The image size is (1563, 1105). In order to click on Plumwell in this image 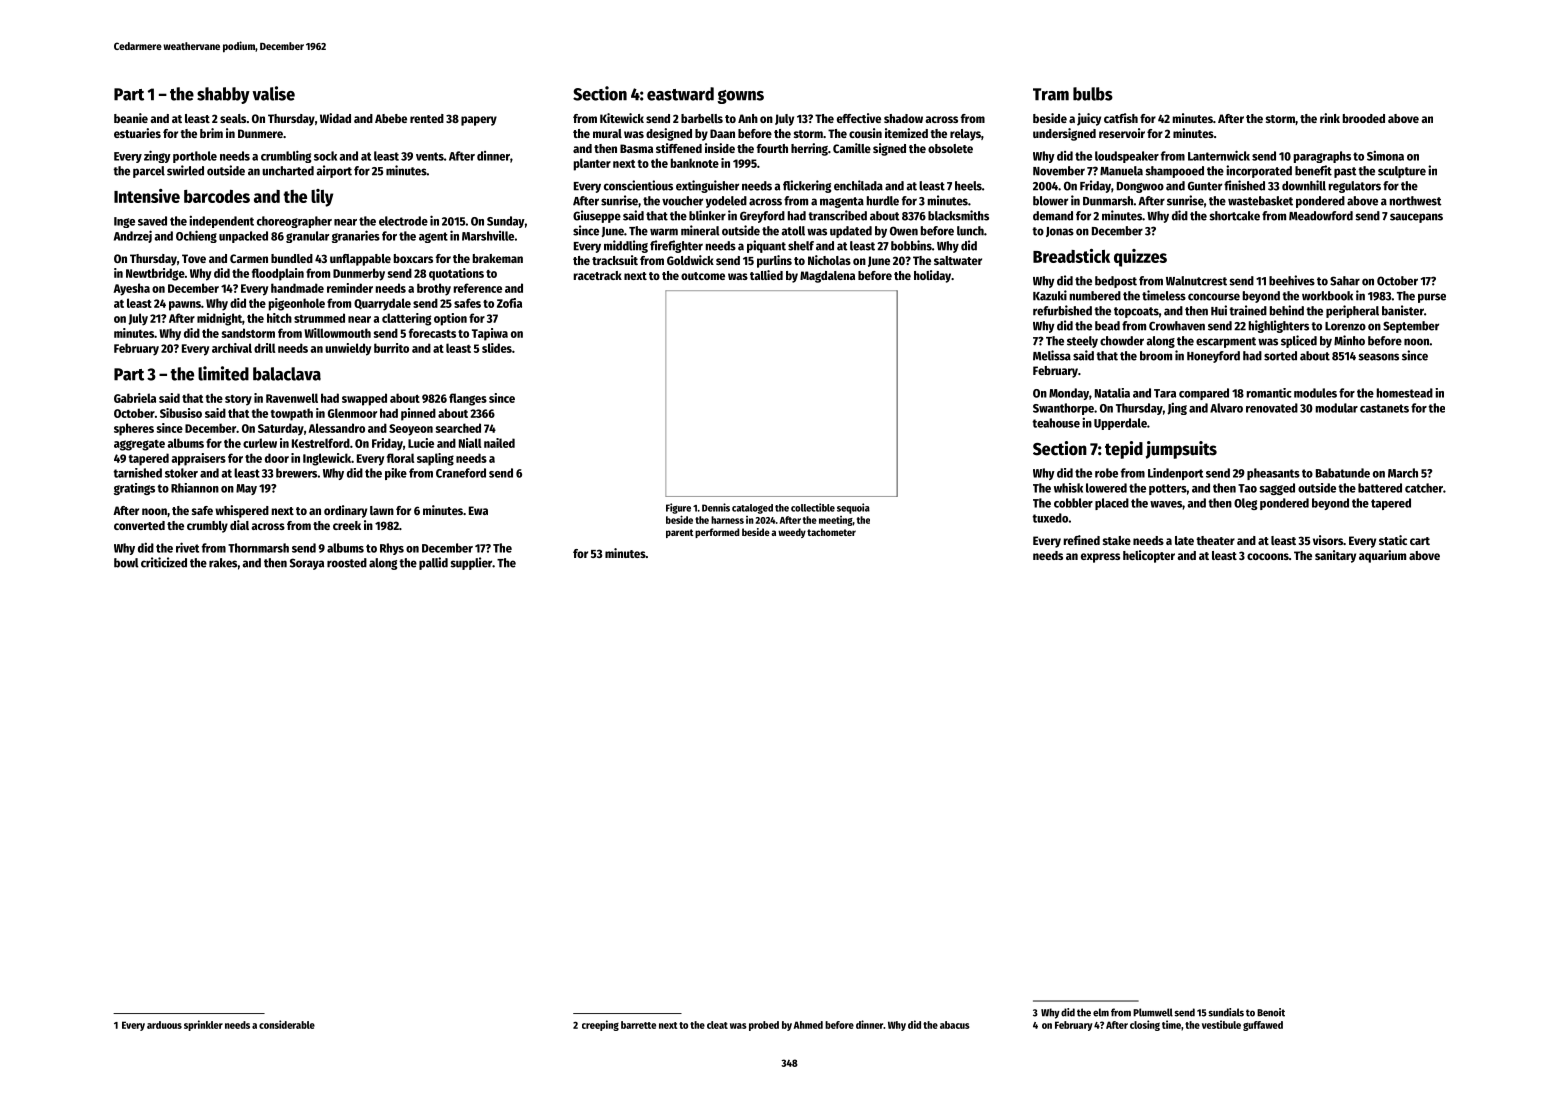, I will do `click(1153, 1012)`.
